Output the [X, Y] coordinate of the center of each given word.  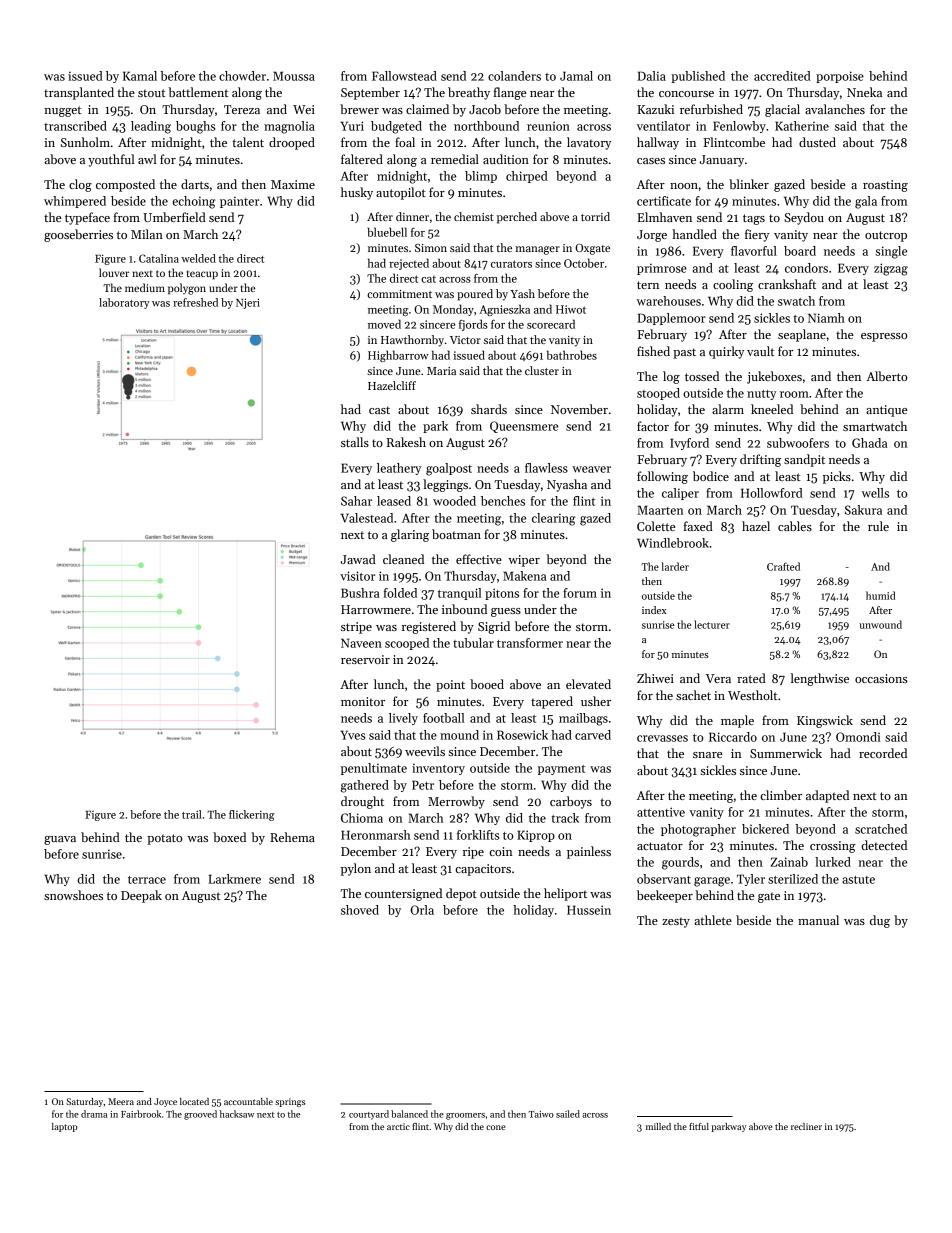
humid [880, 595]
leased [394, 501]
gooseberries [78, 235]
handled [694, 234]
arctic [398, 1126]
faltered [362, 159]
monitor [363, 701]
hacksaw [237, 1114]
